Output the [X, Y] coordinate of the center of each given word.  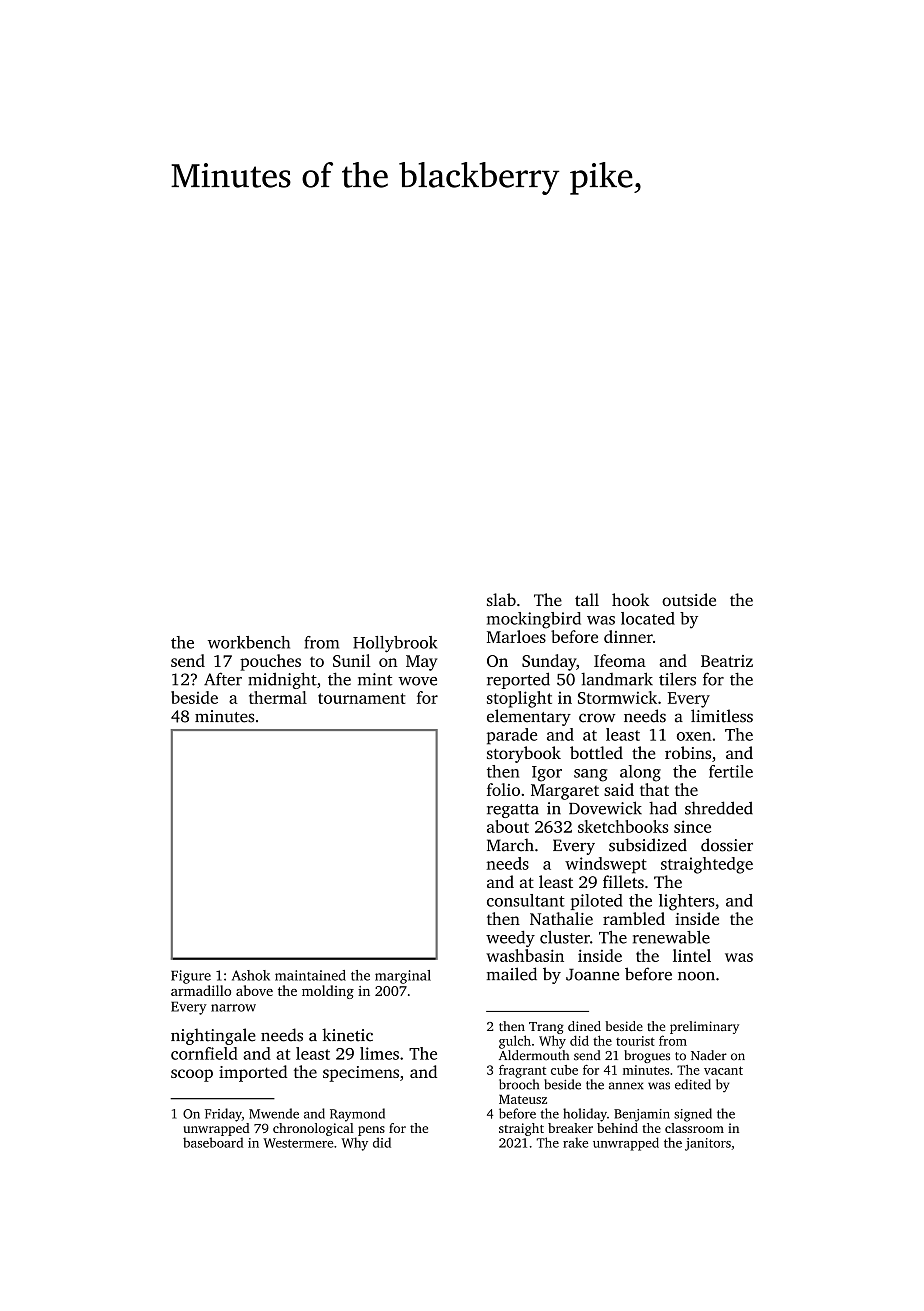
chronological [313, 1129]
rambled [634, 918]
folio [503, 789]
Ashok [251, 975]
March [510, 845]
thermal [278, 697]
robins [688, 752]
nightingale [213, 1036]
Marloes [516, 636]
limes [379, 1053]
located [648, 618]
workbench [249, 642]
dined [584, 1026]
